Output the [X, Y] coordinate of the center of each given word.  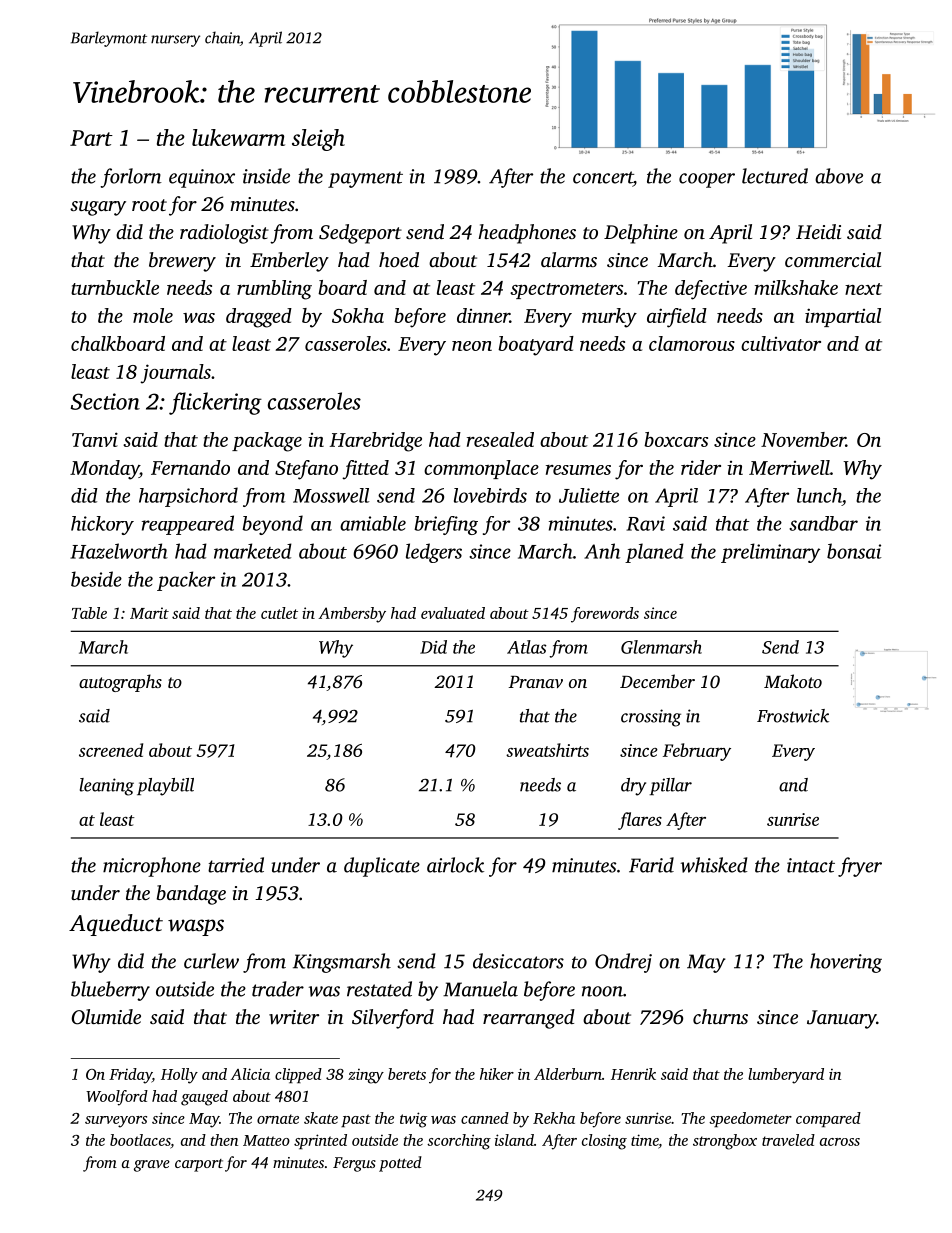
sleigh [318, 140]
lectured [775, 176]
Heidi [818, 231]
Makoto [793, 681]
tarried [236, 865]
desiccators [518, 961]
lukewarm [238, 137]
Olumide [106, 1017]
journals [175, 374]
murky [609, 318]
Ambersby [352, 615]
